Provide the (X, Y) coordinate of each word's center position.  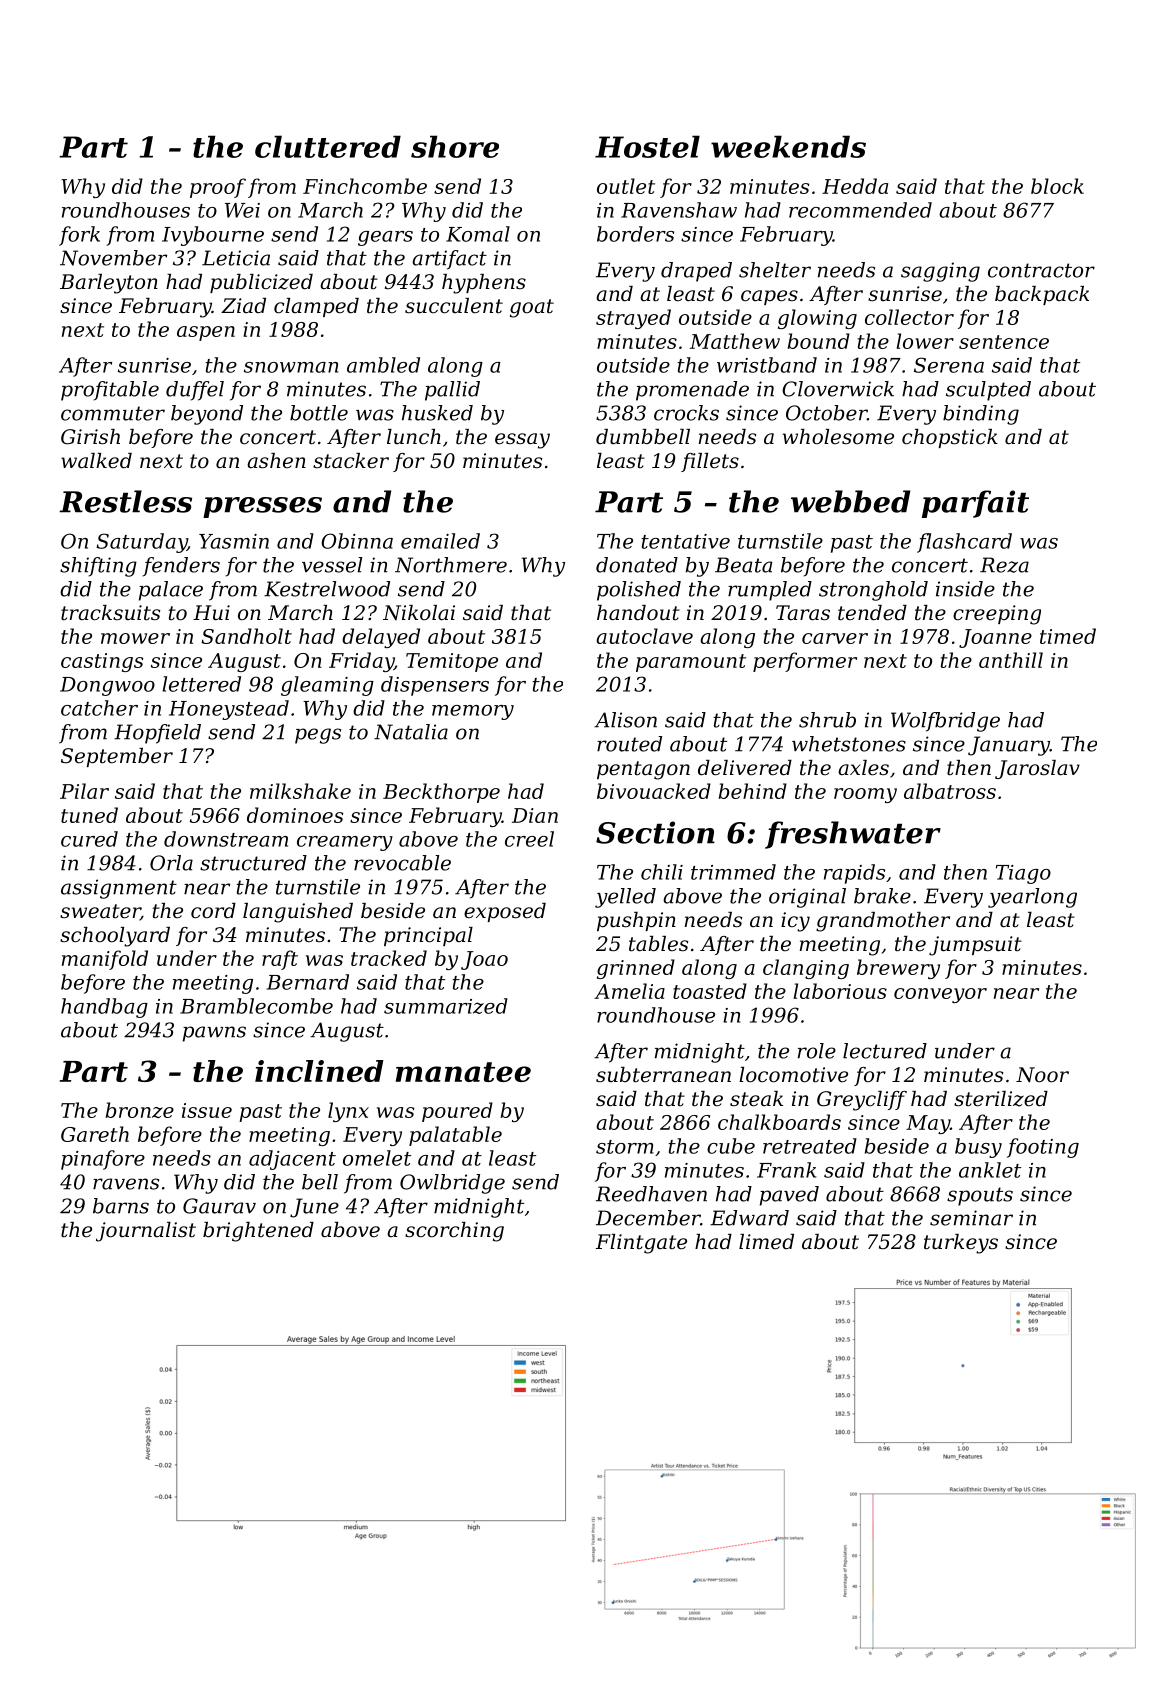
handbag (104, 1008)
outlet (626, 186)
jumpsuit (975, 946)
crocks (686, 413)
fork (79, 236)
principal (428, 936)
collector (909, 317)
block (1057, 186)
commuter (113, 413)
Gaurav (219, 1206)
